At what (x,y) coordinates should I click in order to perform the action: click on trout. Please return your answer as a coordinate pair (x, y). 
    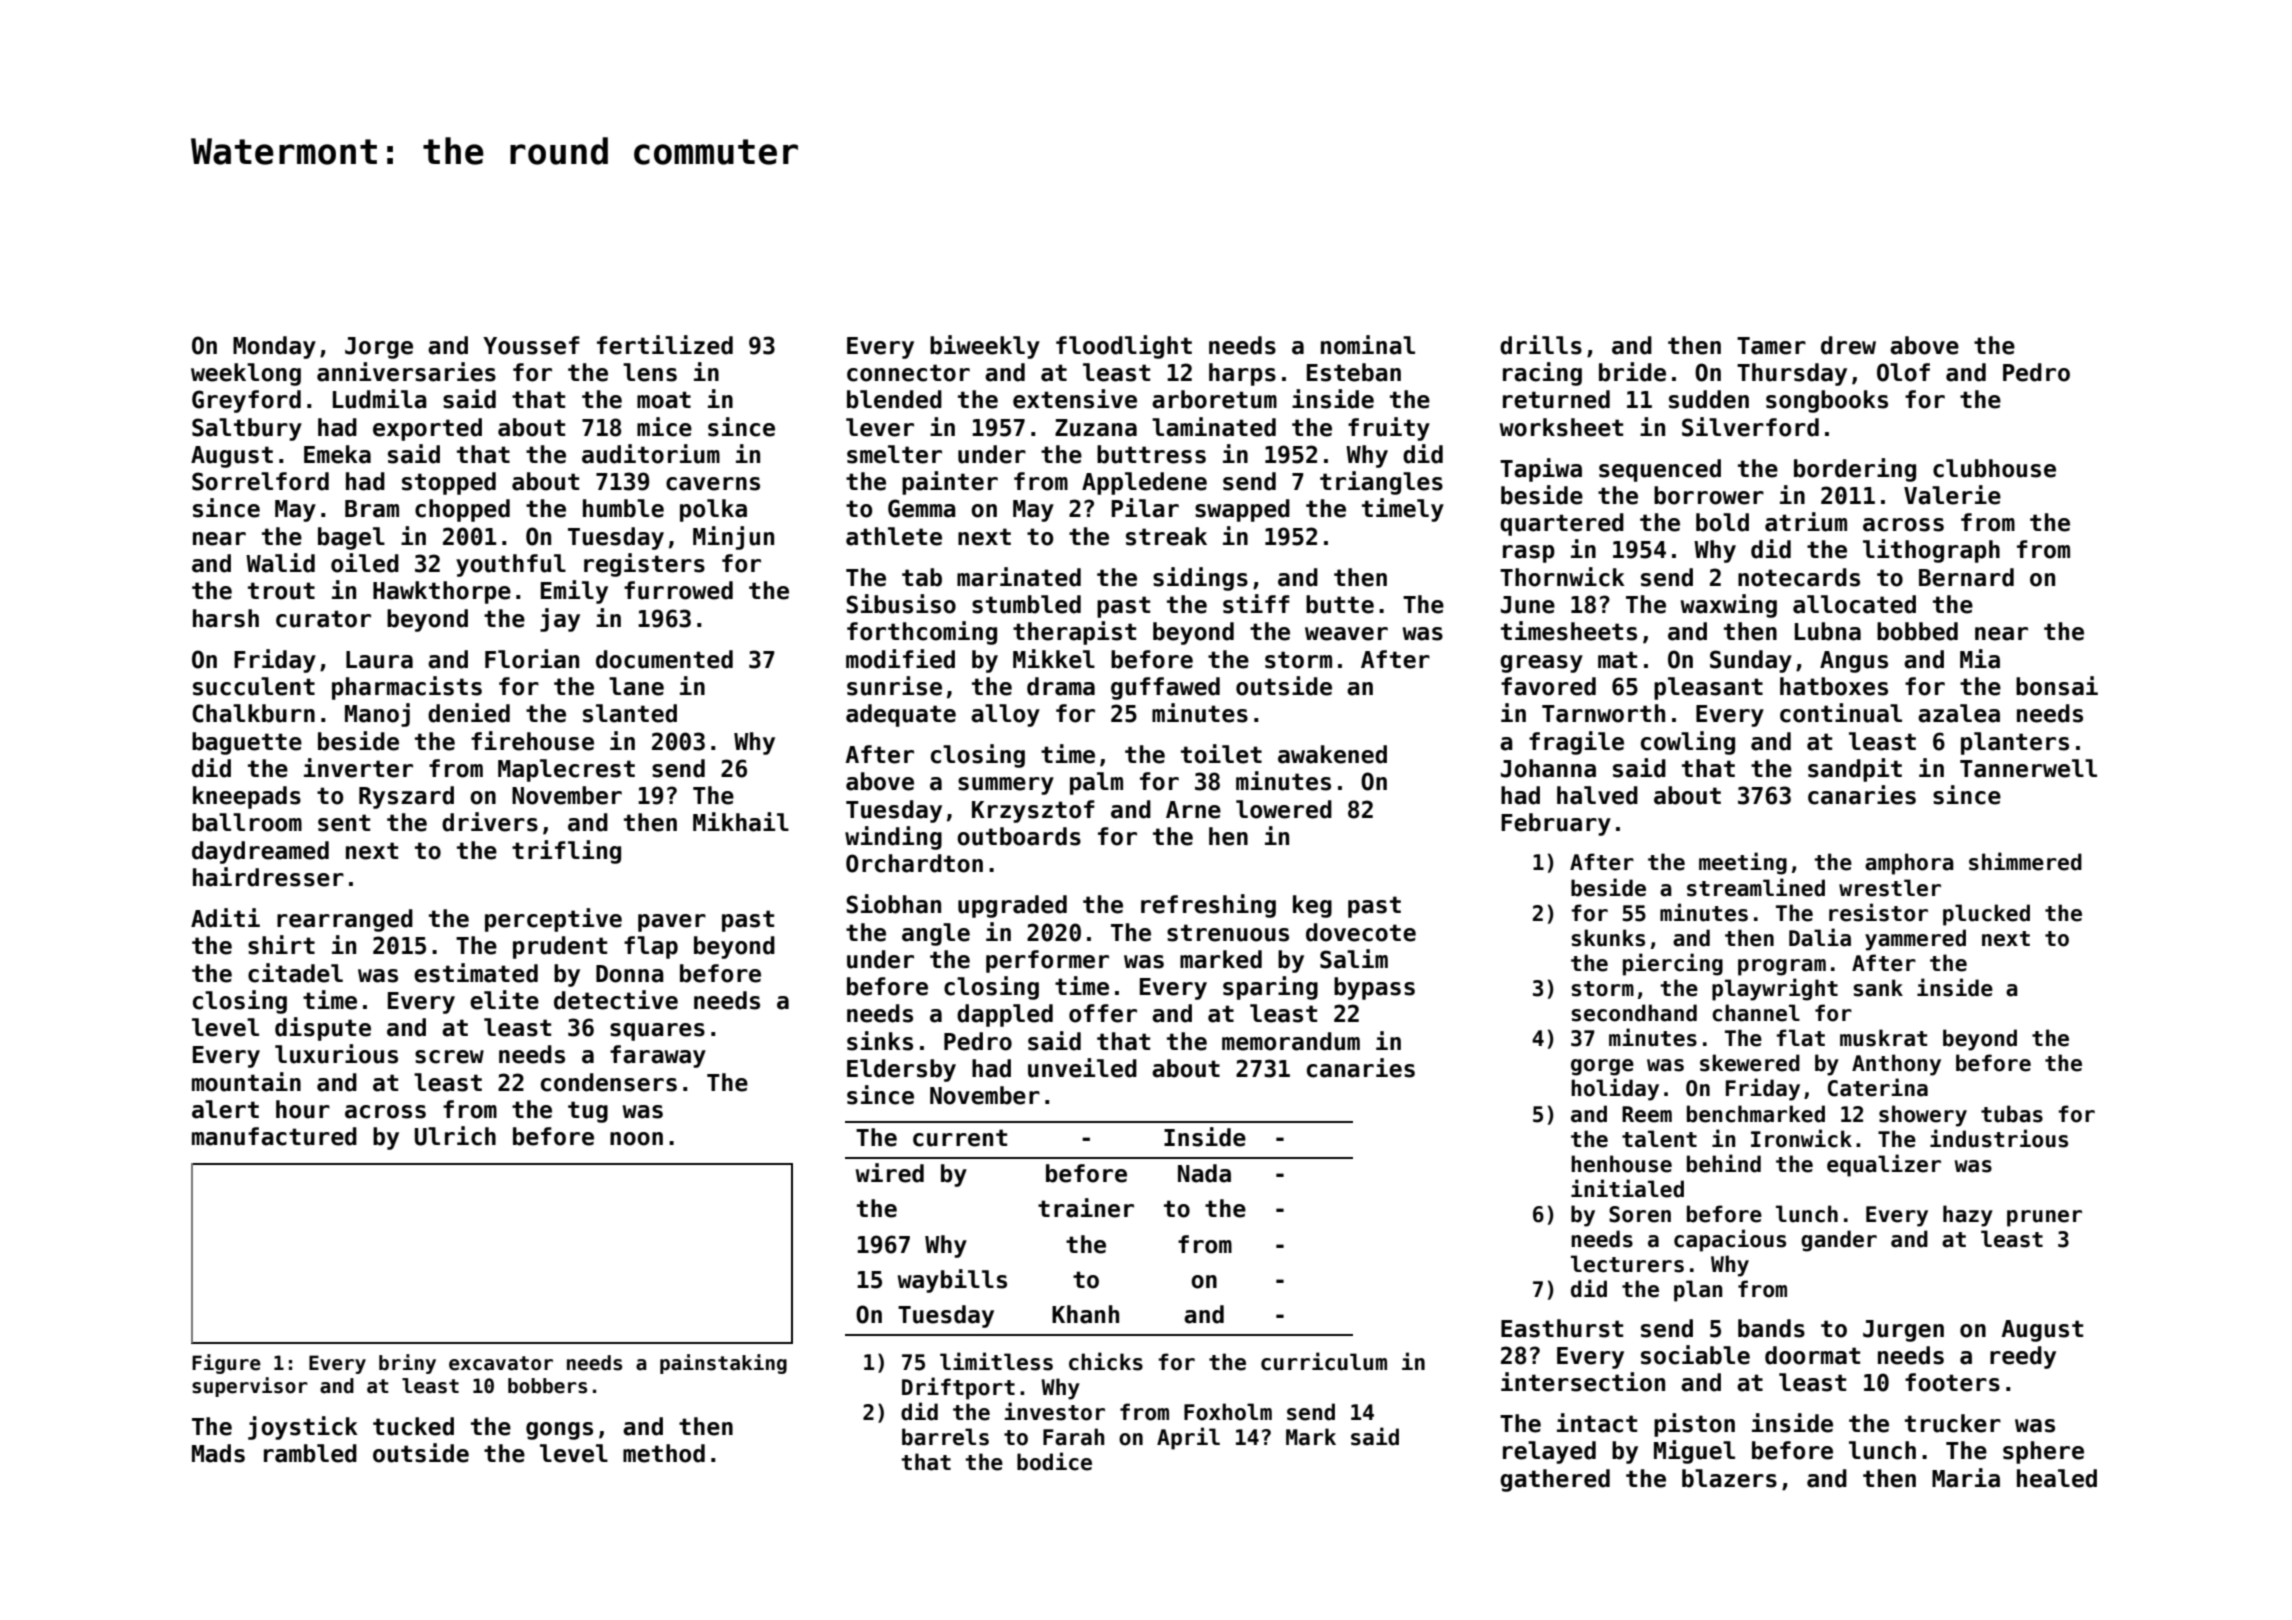
    Looking at the image, I should click on (281, 591).
